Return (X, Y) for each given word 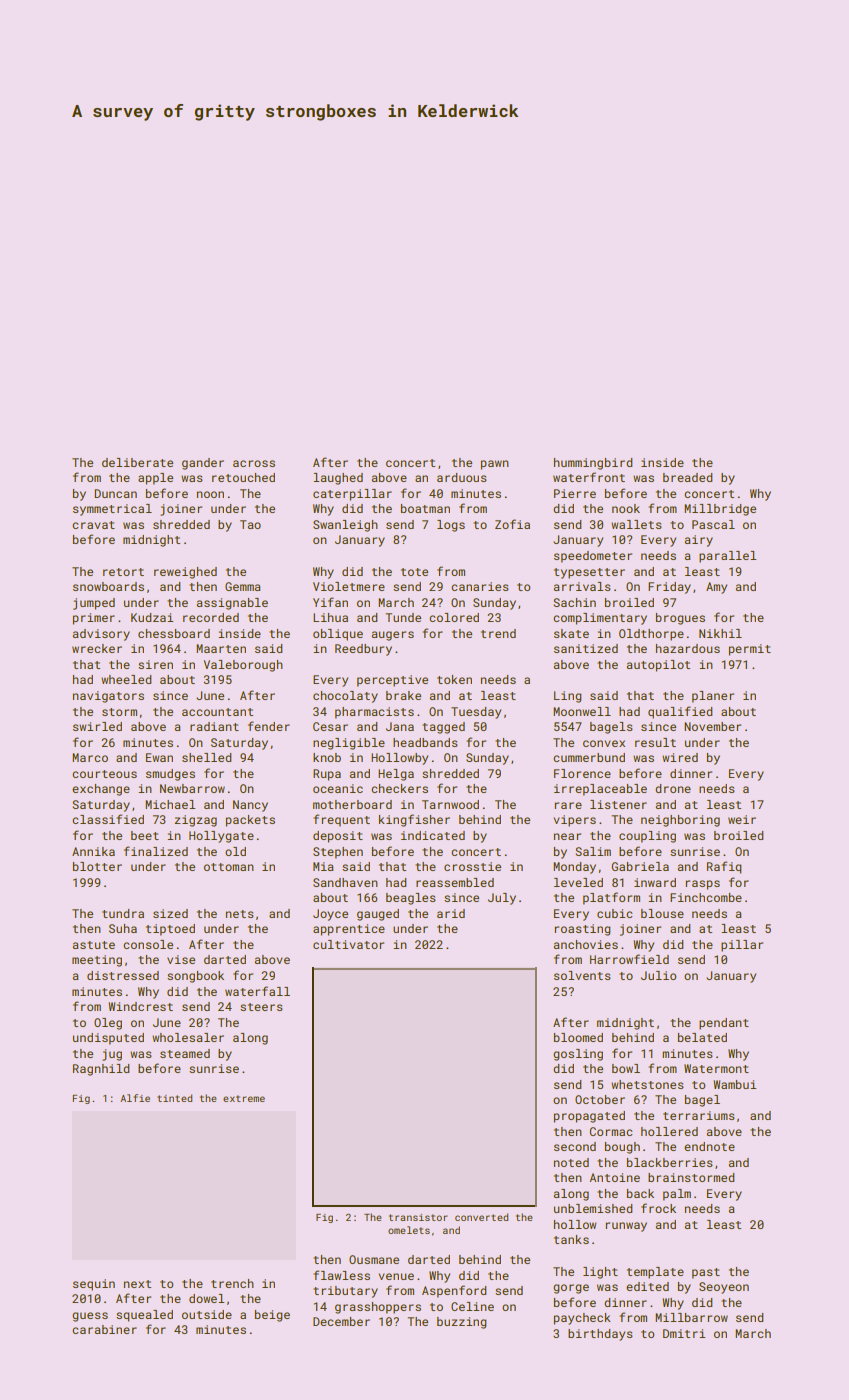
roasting (582, 930)
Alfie (135, 1098)
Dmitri (684, 1333)
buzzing (461, 1323)
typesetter (589, 573)
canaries (480, 586)
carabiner (104, 1329)
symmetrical (112, 510)
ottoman (229, 867)
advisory (101, 635)
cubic (614, 913)
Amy (716, 588)
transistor (418, 1217)
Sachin (575, 602)
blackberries (670, 1162)
